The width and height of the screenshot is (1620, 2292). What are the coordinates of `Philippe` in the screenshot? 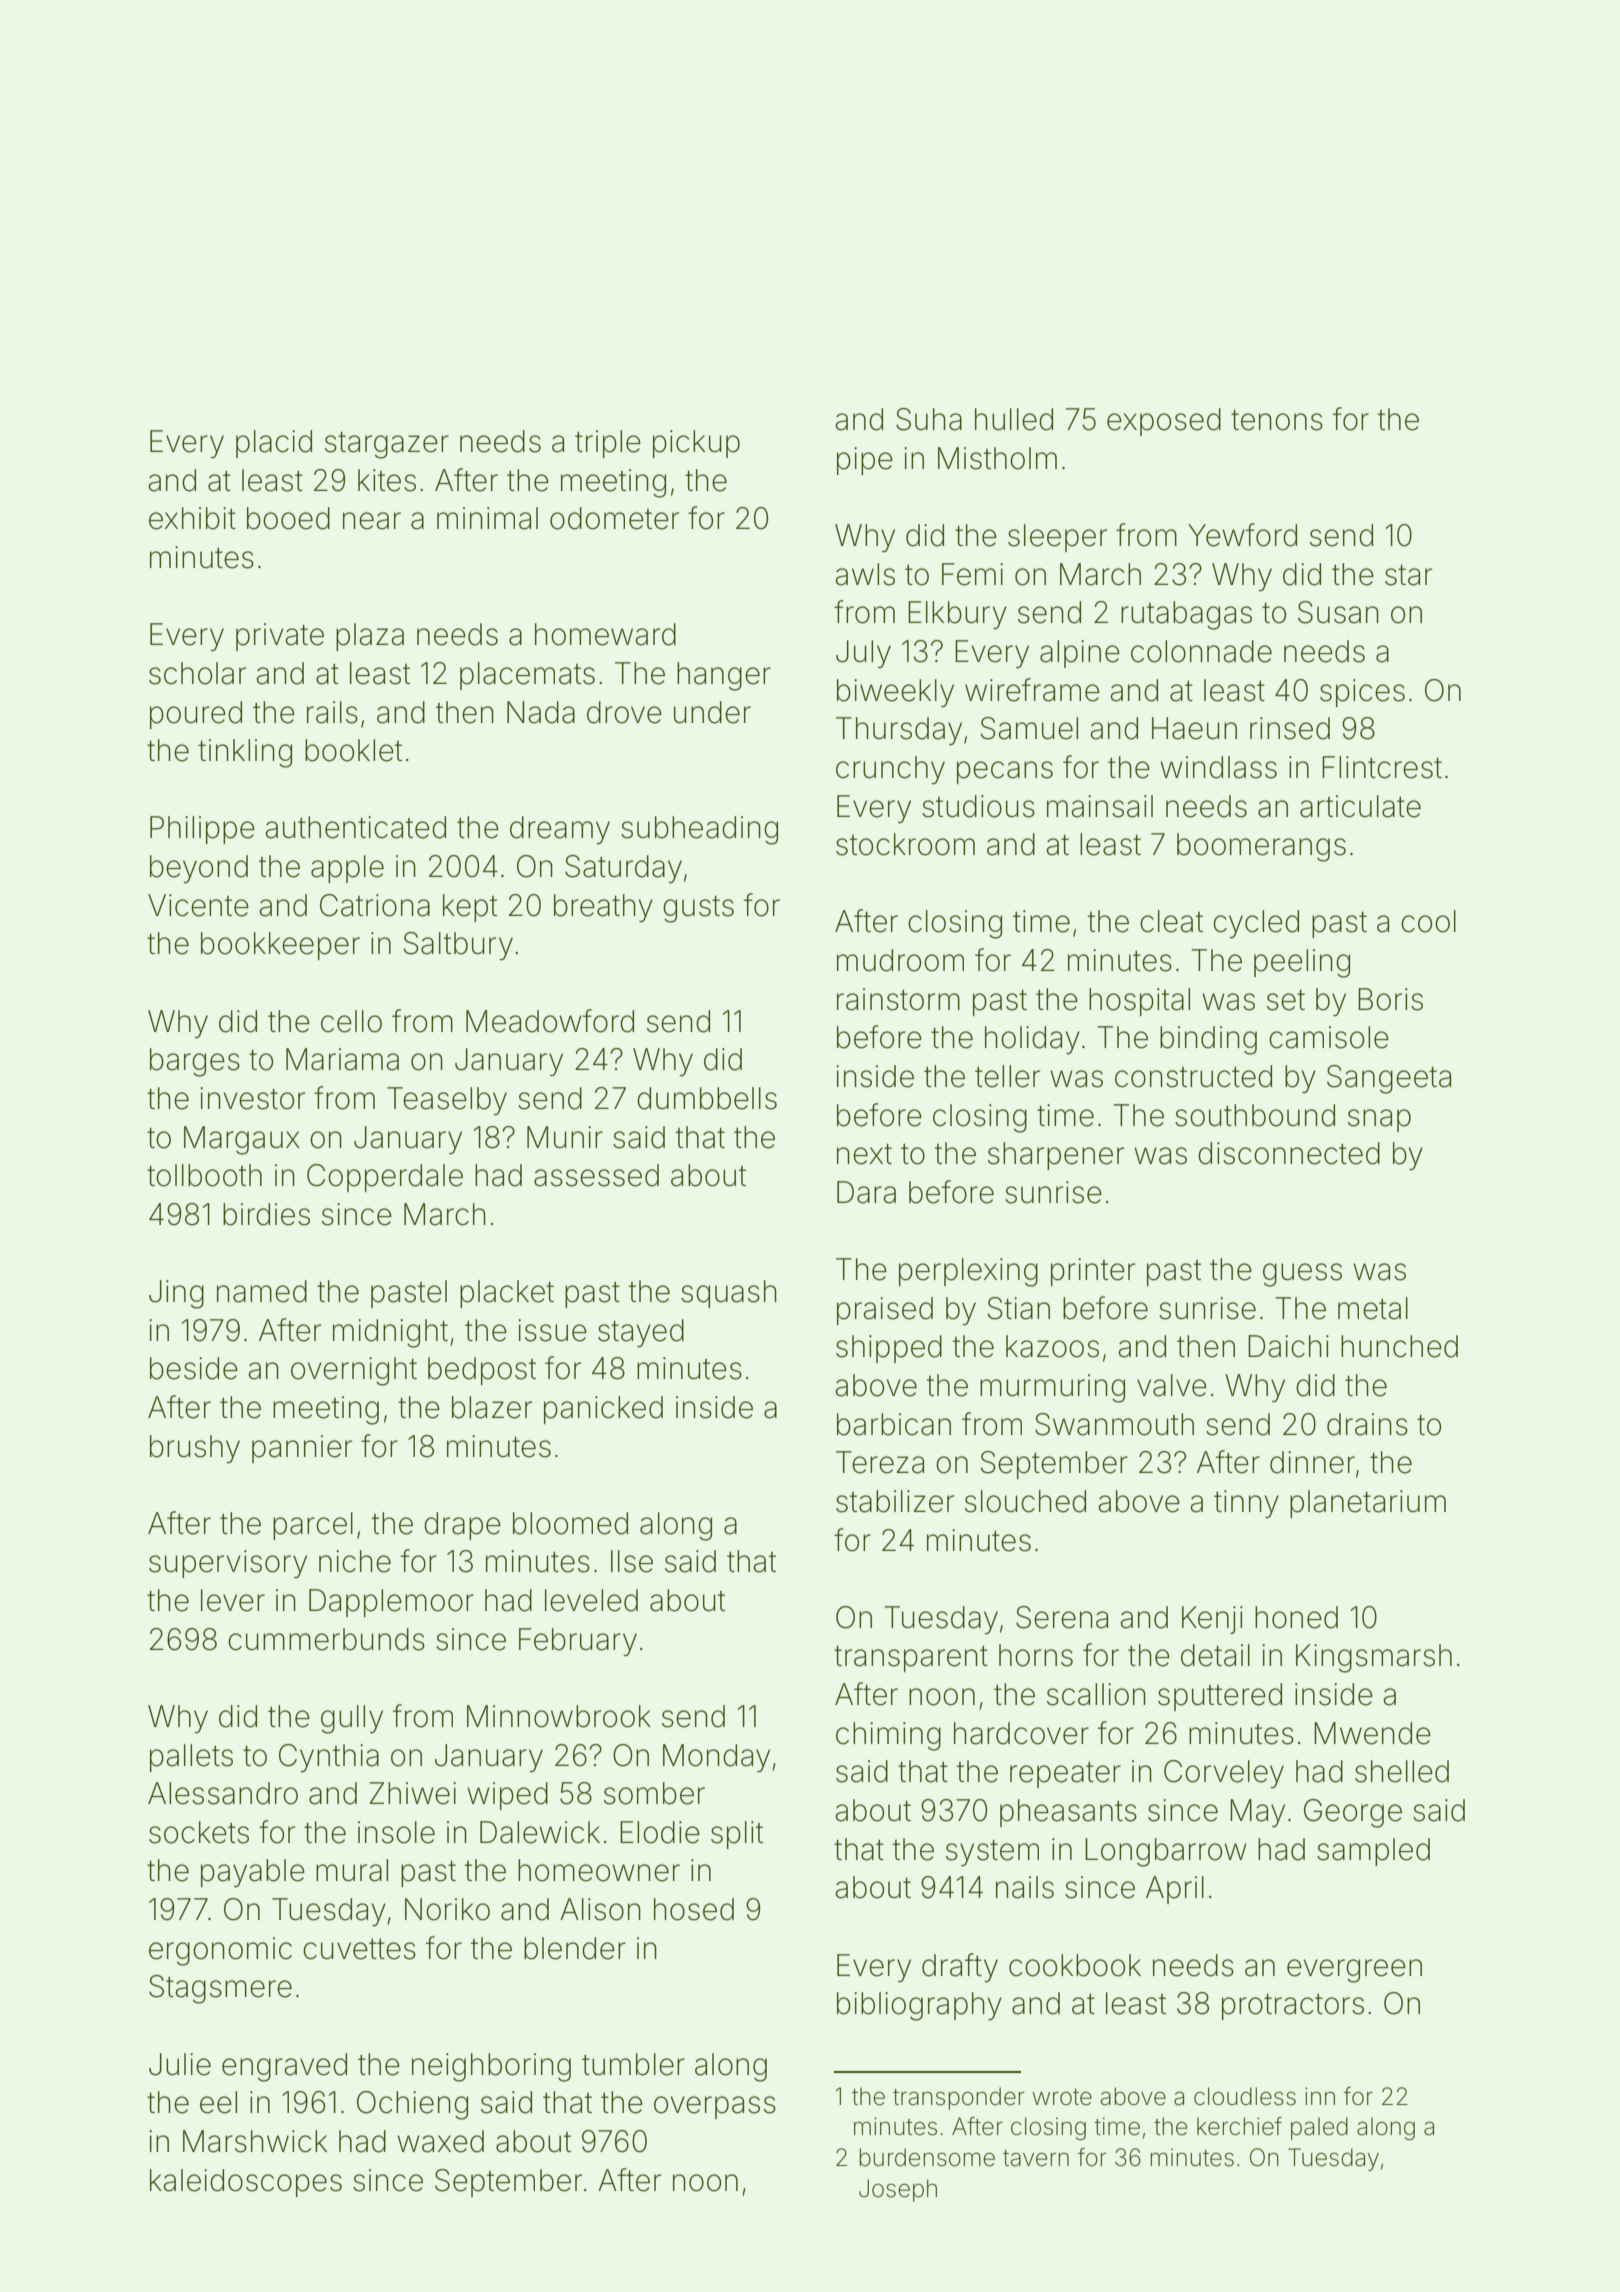 It's located at (202, 830).
